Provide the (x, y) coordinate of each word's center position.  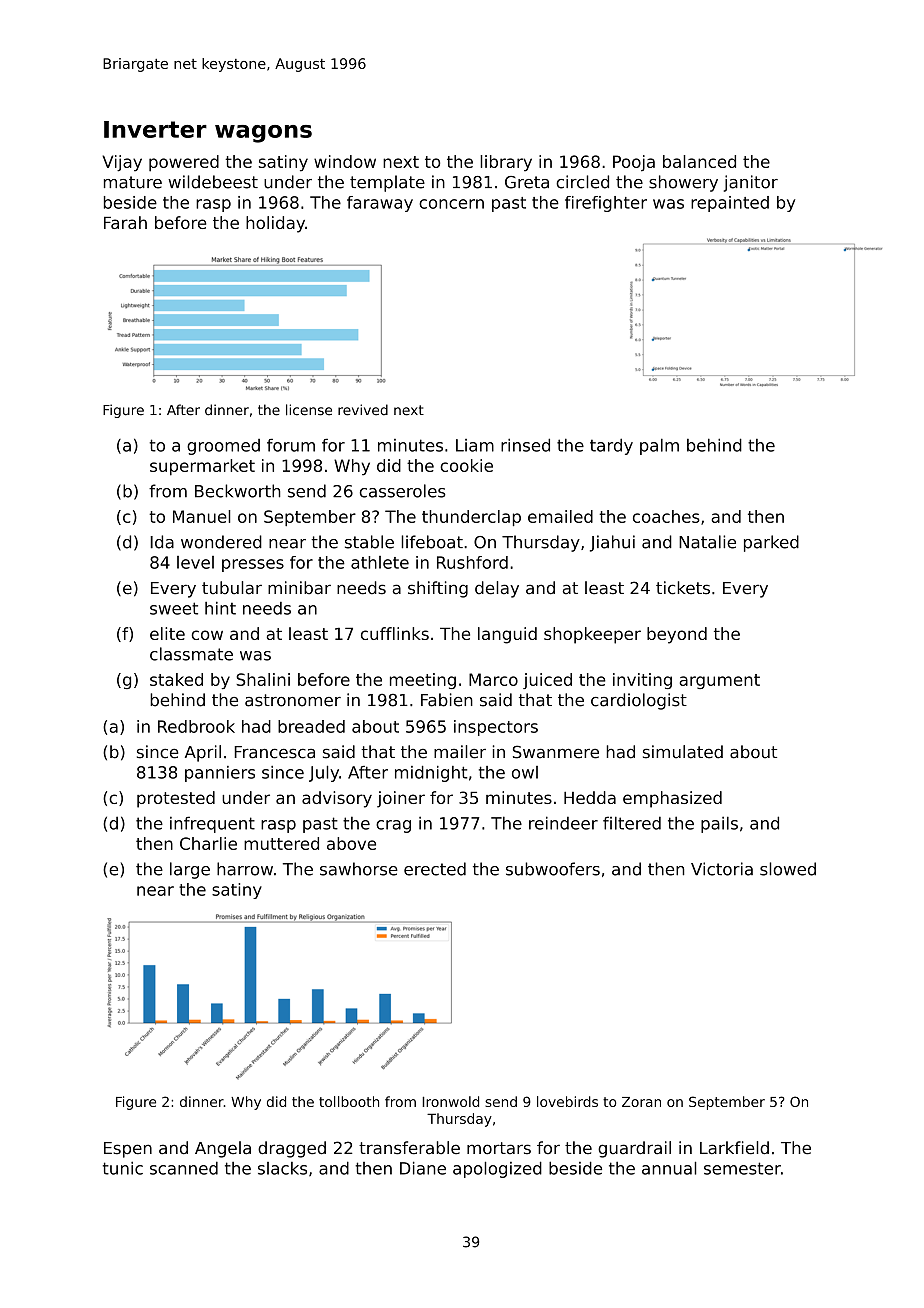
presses (253, 565)
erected (435, 869)
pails (719, 824)
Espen (128, 1150)
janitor (751, 183)
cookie (466, 465)
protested (176, 799)
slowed (788, 869)
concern (451, 204)
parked (771, 543)
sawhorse (359, 869)
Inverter (155, 129)
